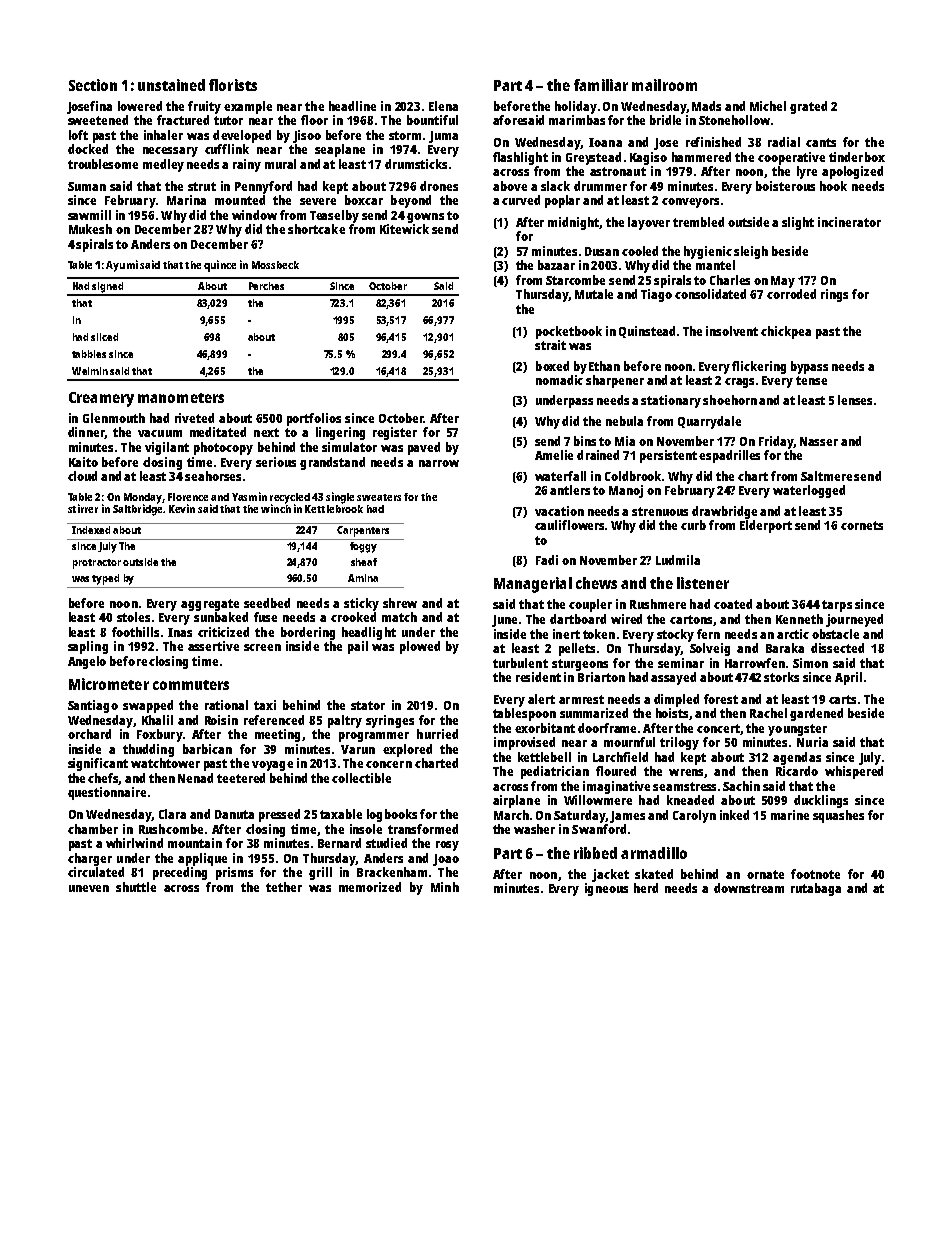 The width and height of the screenshot is (952, 1233). Describe the element at coordinates (136, 887) in the screenshot. I see `shuttle` at that location.
